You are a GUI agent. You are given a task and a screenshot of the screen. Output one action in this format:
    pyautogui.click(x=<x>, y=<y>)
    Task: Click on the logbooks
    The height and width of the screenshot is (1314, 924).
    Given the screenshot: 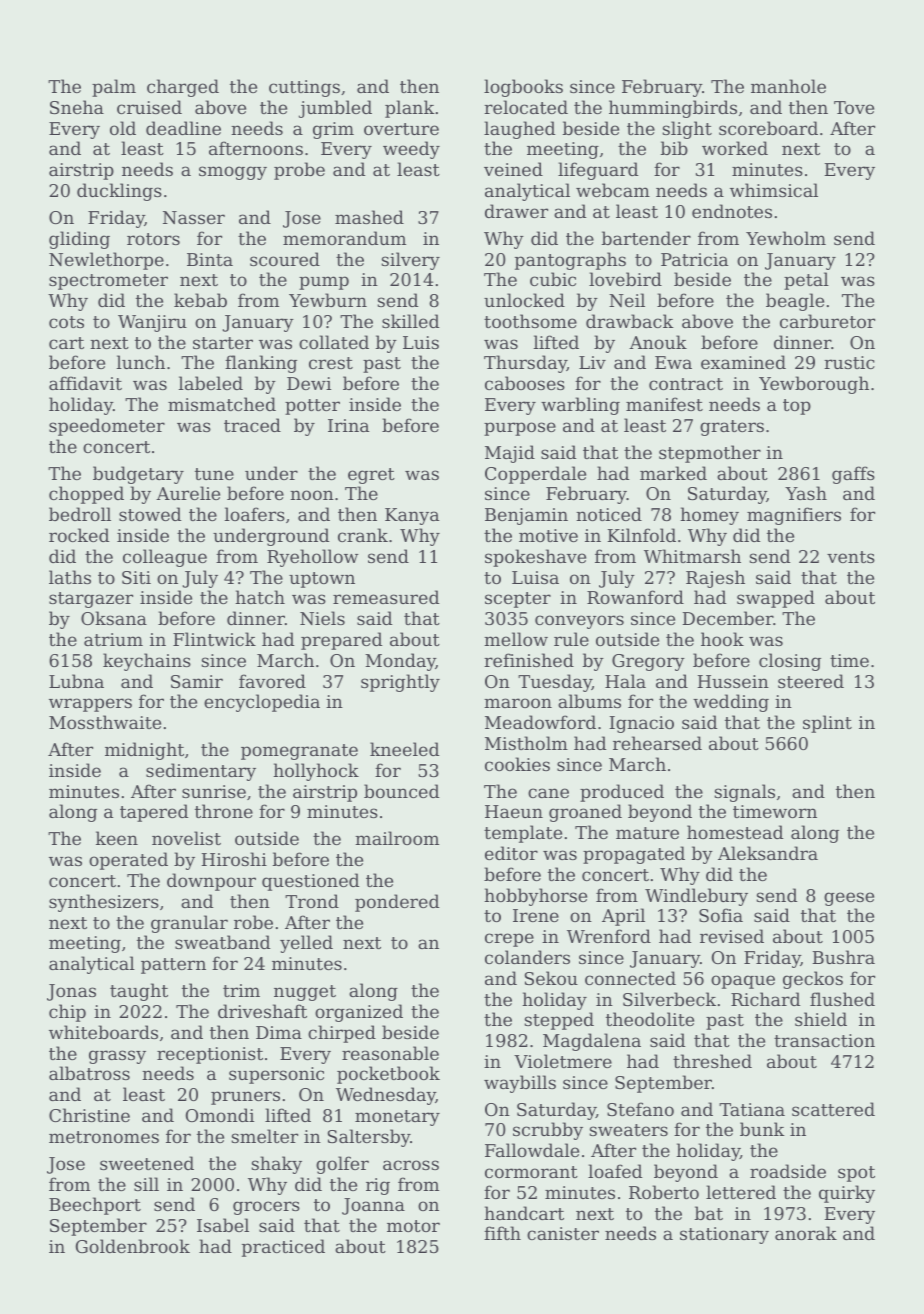 What is the action you would take?
    pyautogui.click(x=523, y=88)
